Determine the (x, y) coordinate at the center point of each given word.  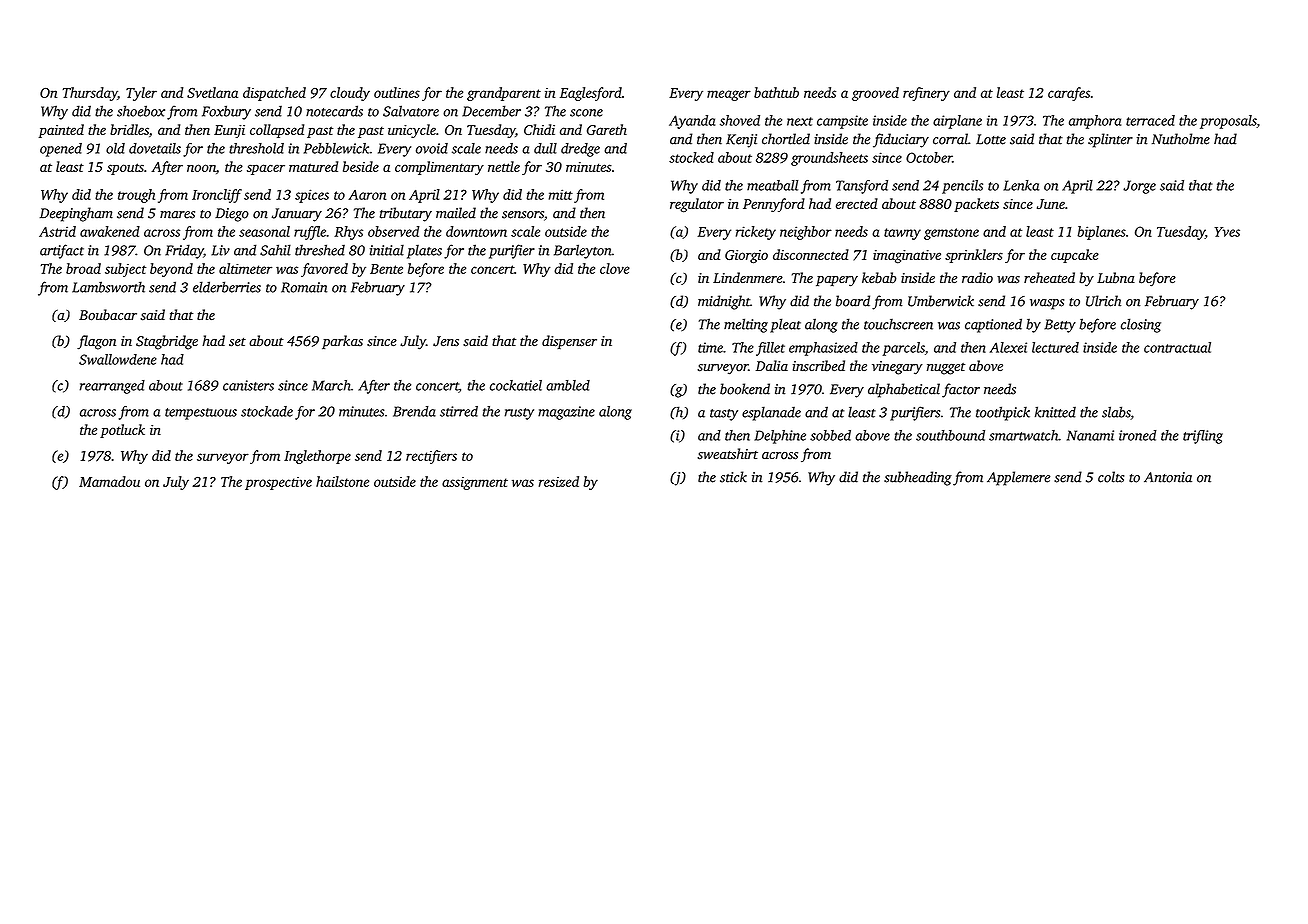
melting (746, 325)
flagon (96, 342)
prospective (278, 483)
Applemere (1018, 478)
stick (733, 477)
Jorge (1139, 187)
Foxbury (226, 112)
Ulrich (1103, 301)
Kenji (741, 141)
